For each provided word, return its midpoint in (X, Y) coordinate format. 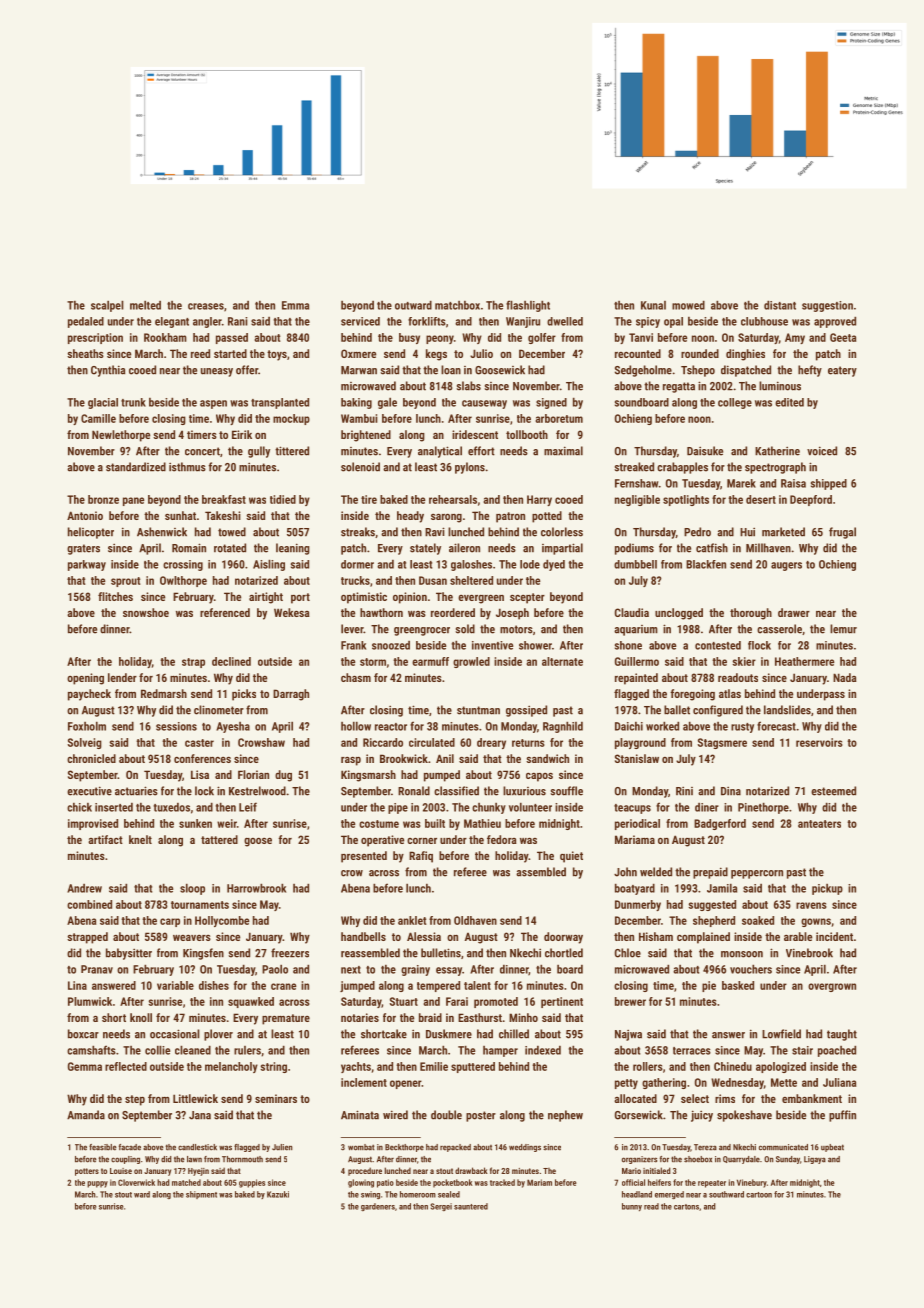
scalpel (107, 306)
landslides (787, 710)
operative (382, 841)
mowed (688, 305)
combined (89, 904)
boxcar (83, 1034)
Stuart (404, 1001)
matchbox (457, 305)
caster (199, 743)
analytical (440, 452)
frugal (842, 533)
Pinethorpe (763, 808)
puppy (97, 1184)
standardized (136, 467)
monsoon (742, 954)
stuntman (478, 710)
